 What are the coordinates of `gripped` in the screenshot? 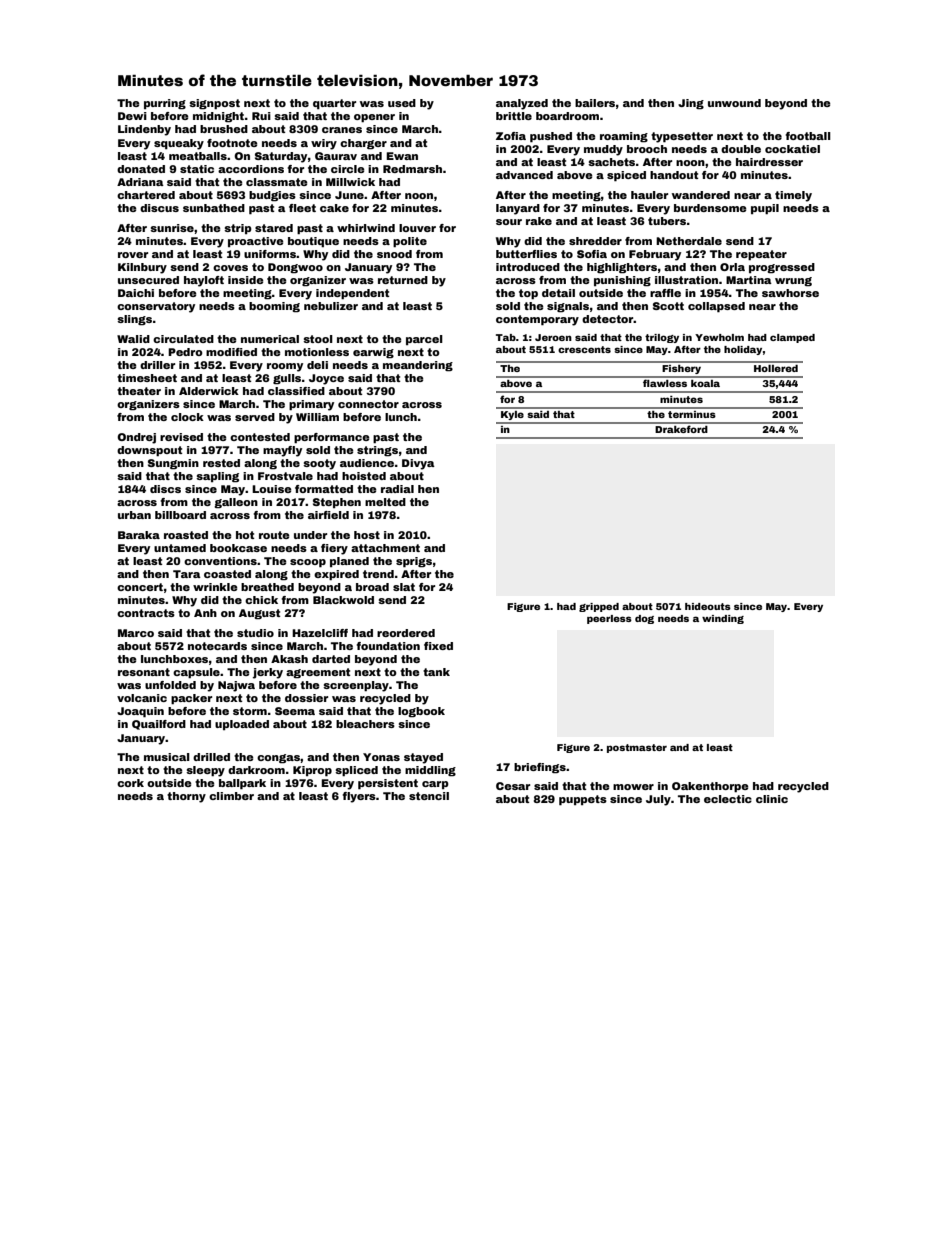 It's located at (599, 607).
